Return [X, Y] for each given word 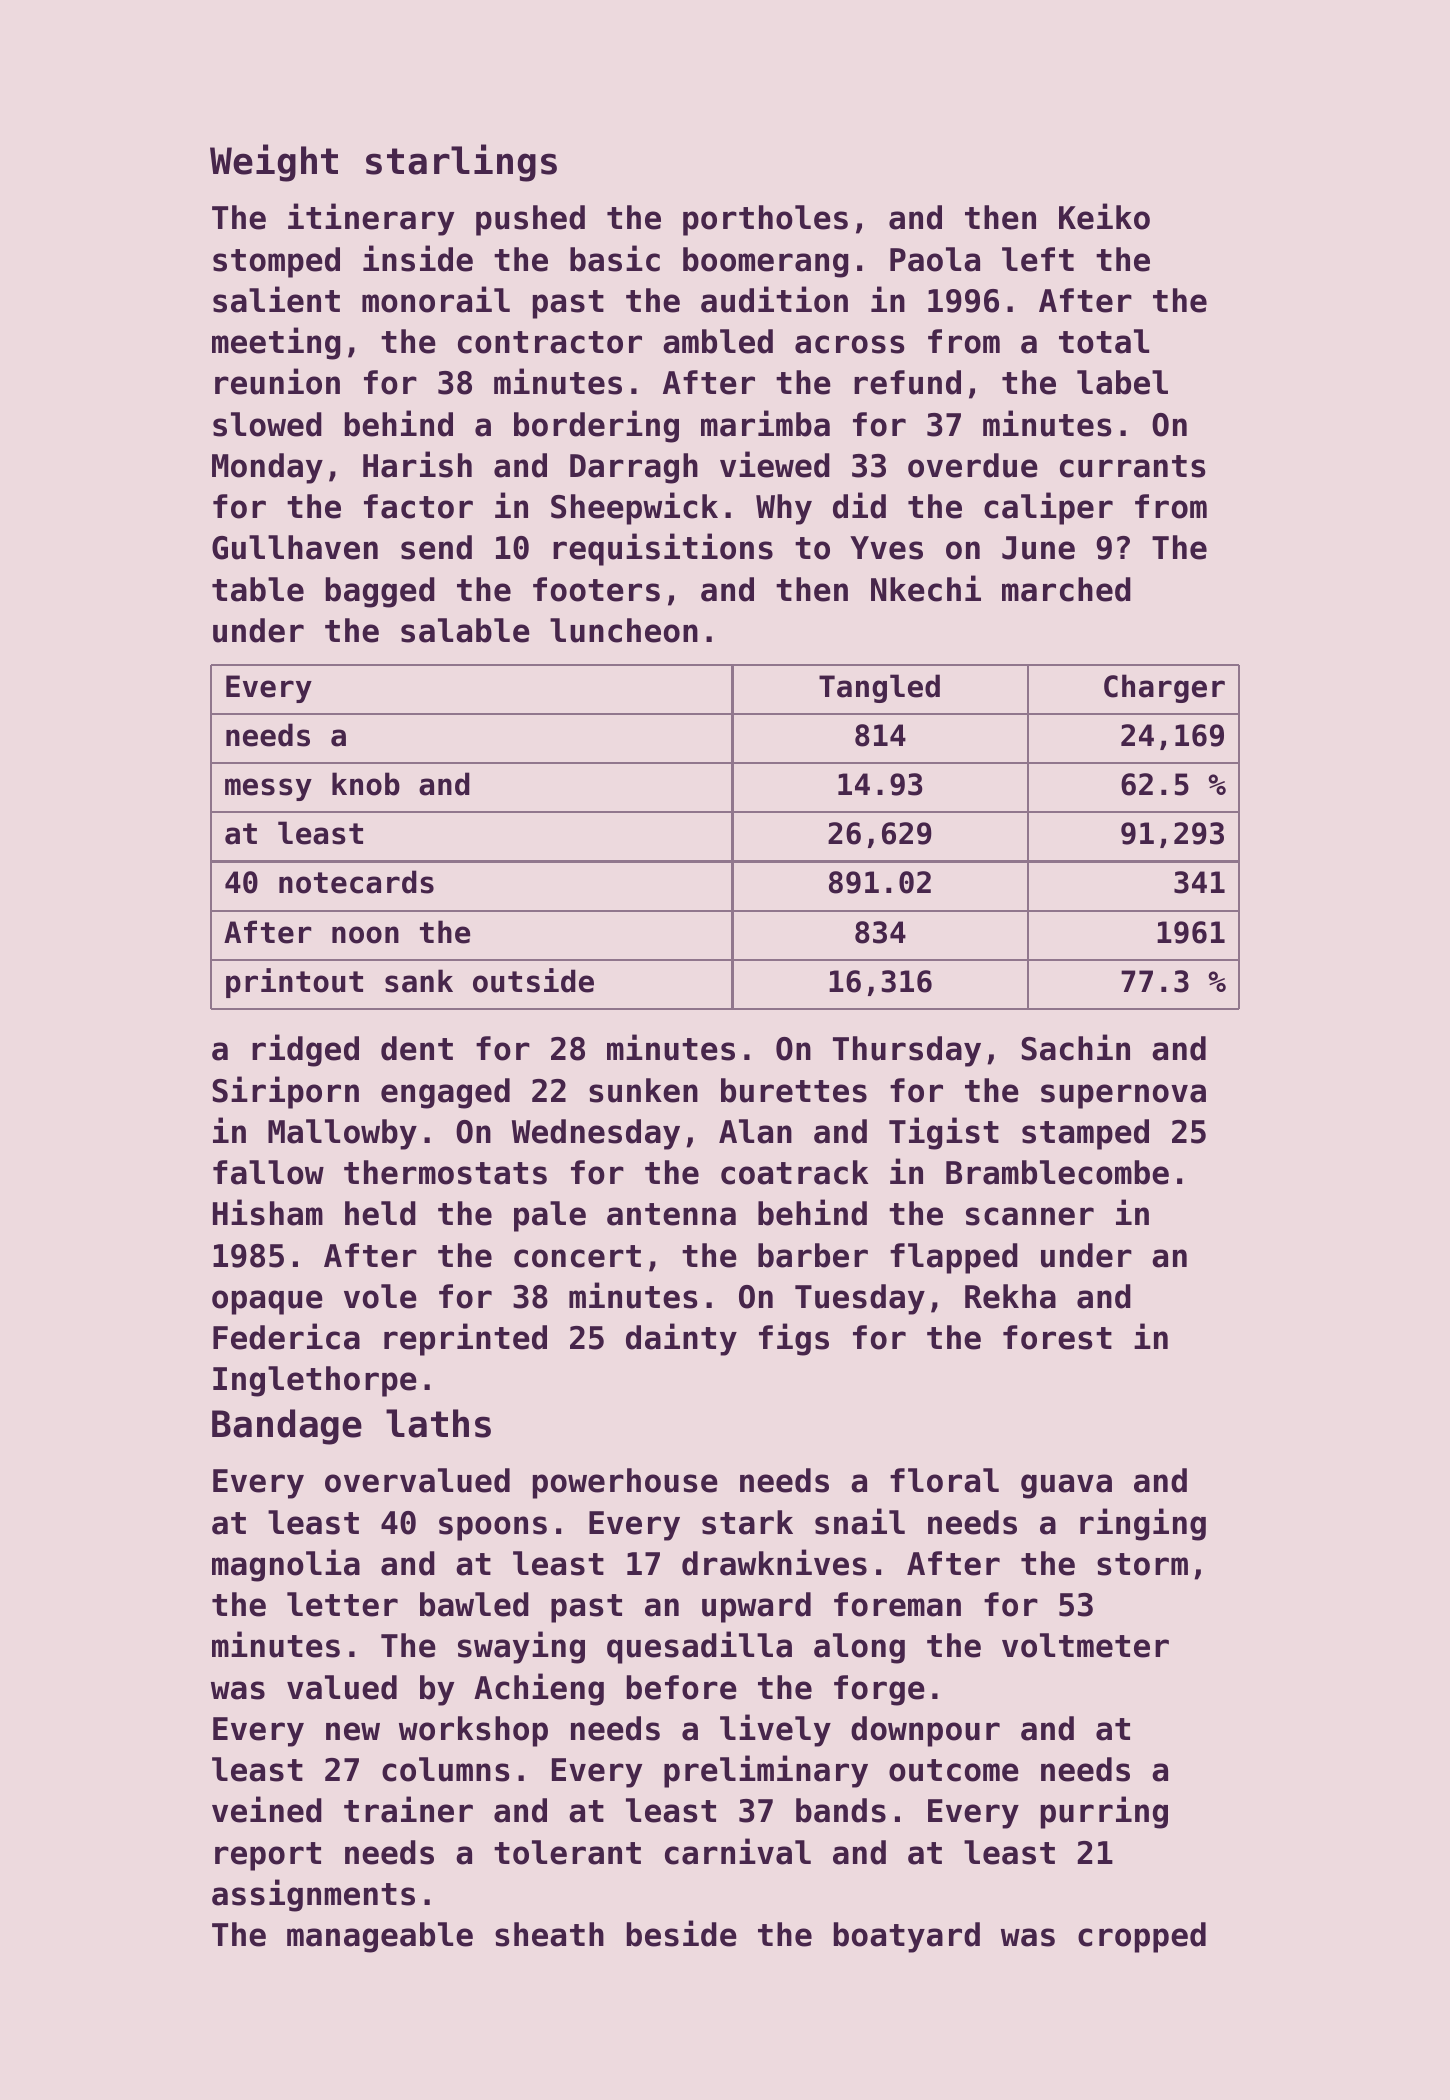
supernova [1123, 1096]
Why [784, 509]
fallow [268, 1172]
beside [682, 1933]
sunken [643, 1090]
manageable [380, 1937]
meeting [276, 343]
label [1122, 382]
